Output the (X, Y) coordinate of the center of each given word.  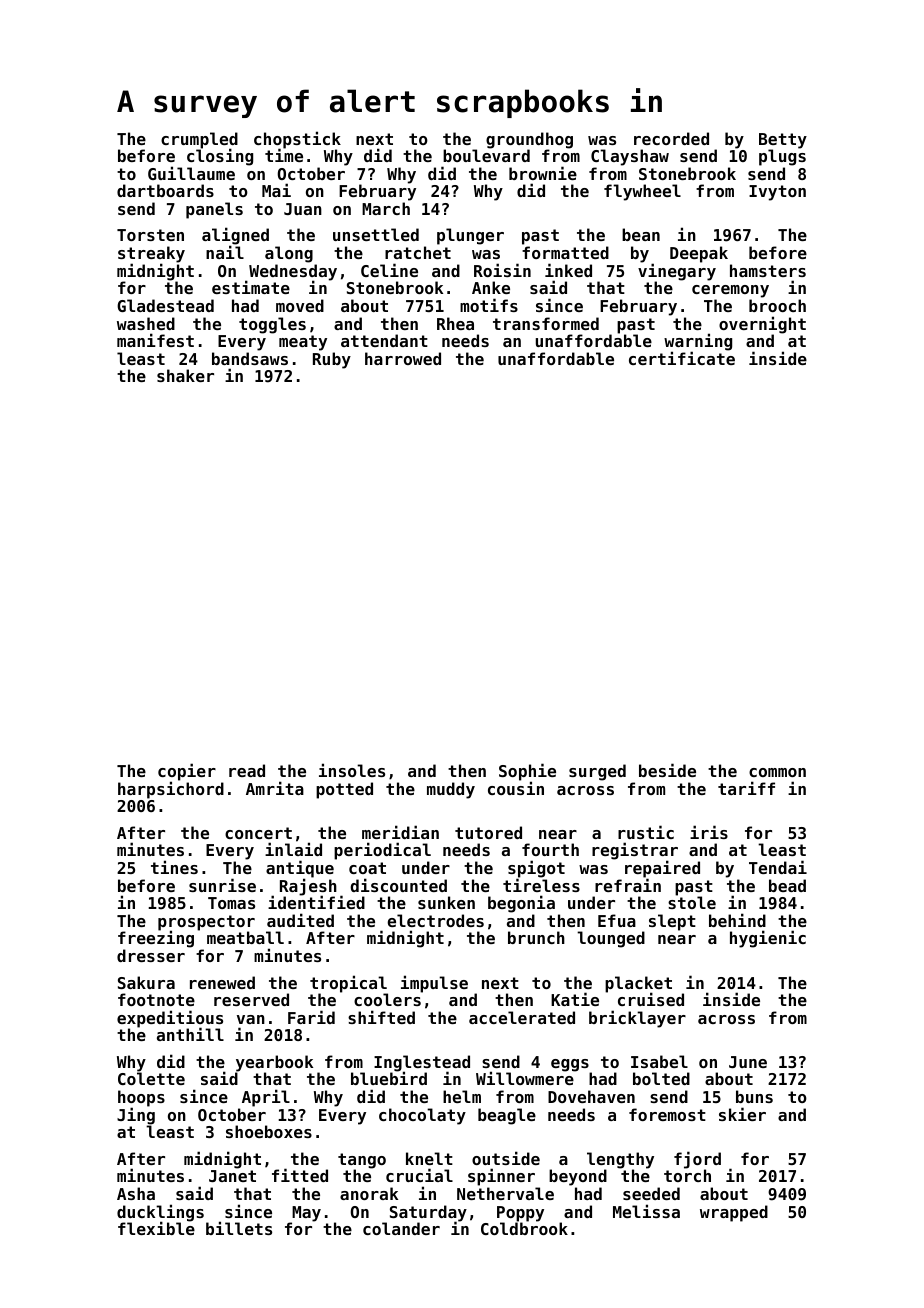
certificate (682, 358)
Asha (136, 1193)
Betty (783, 141)
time (284, 155)
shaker (185, 375)
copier (187, 772)
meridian (400, 832)
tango (362, 1161)
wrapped (734, 1213)
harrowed (403, 358)
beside (667, 770)
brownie (543, 173)
